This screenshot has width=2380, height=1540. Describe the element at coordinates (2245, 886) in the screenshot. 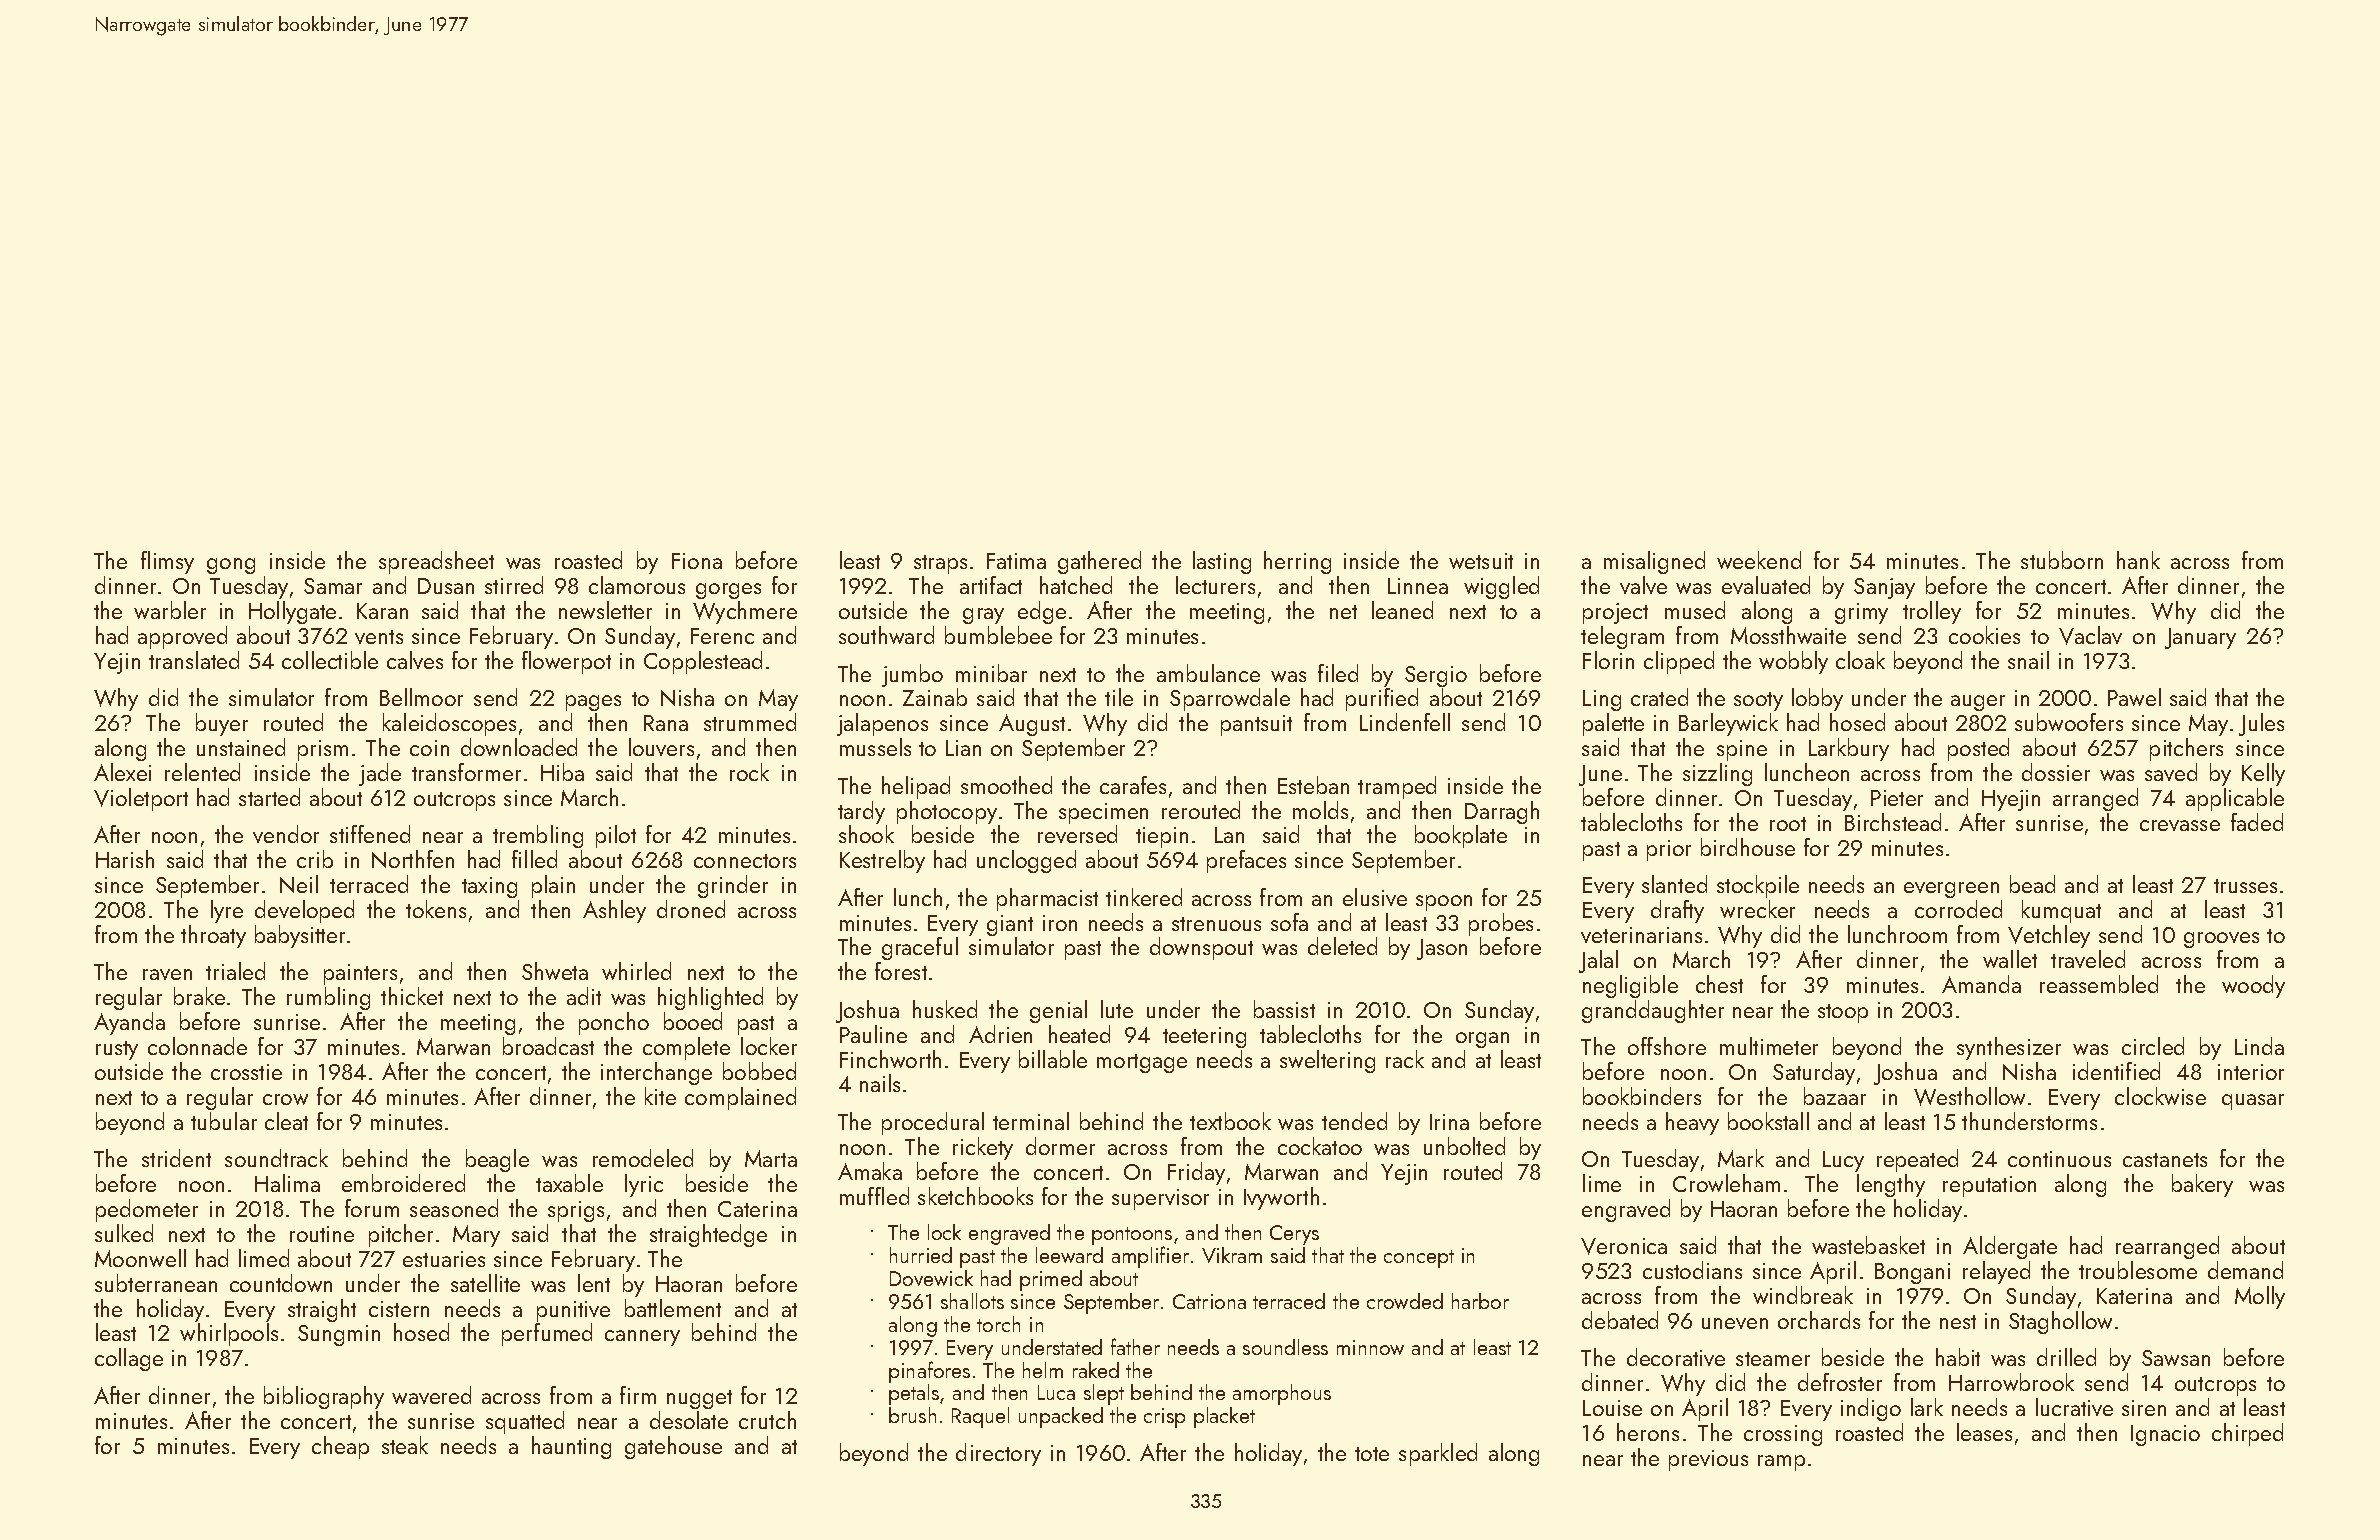

I see `trusses` at that location.
